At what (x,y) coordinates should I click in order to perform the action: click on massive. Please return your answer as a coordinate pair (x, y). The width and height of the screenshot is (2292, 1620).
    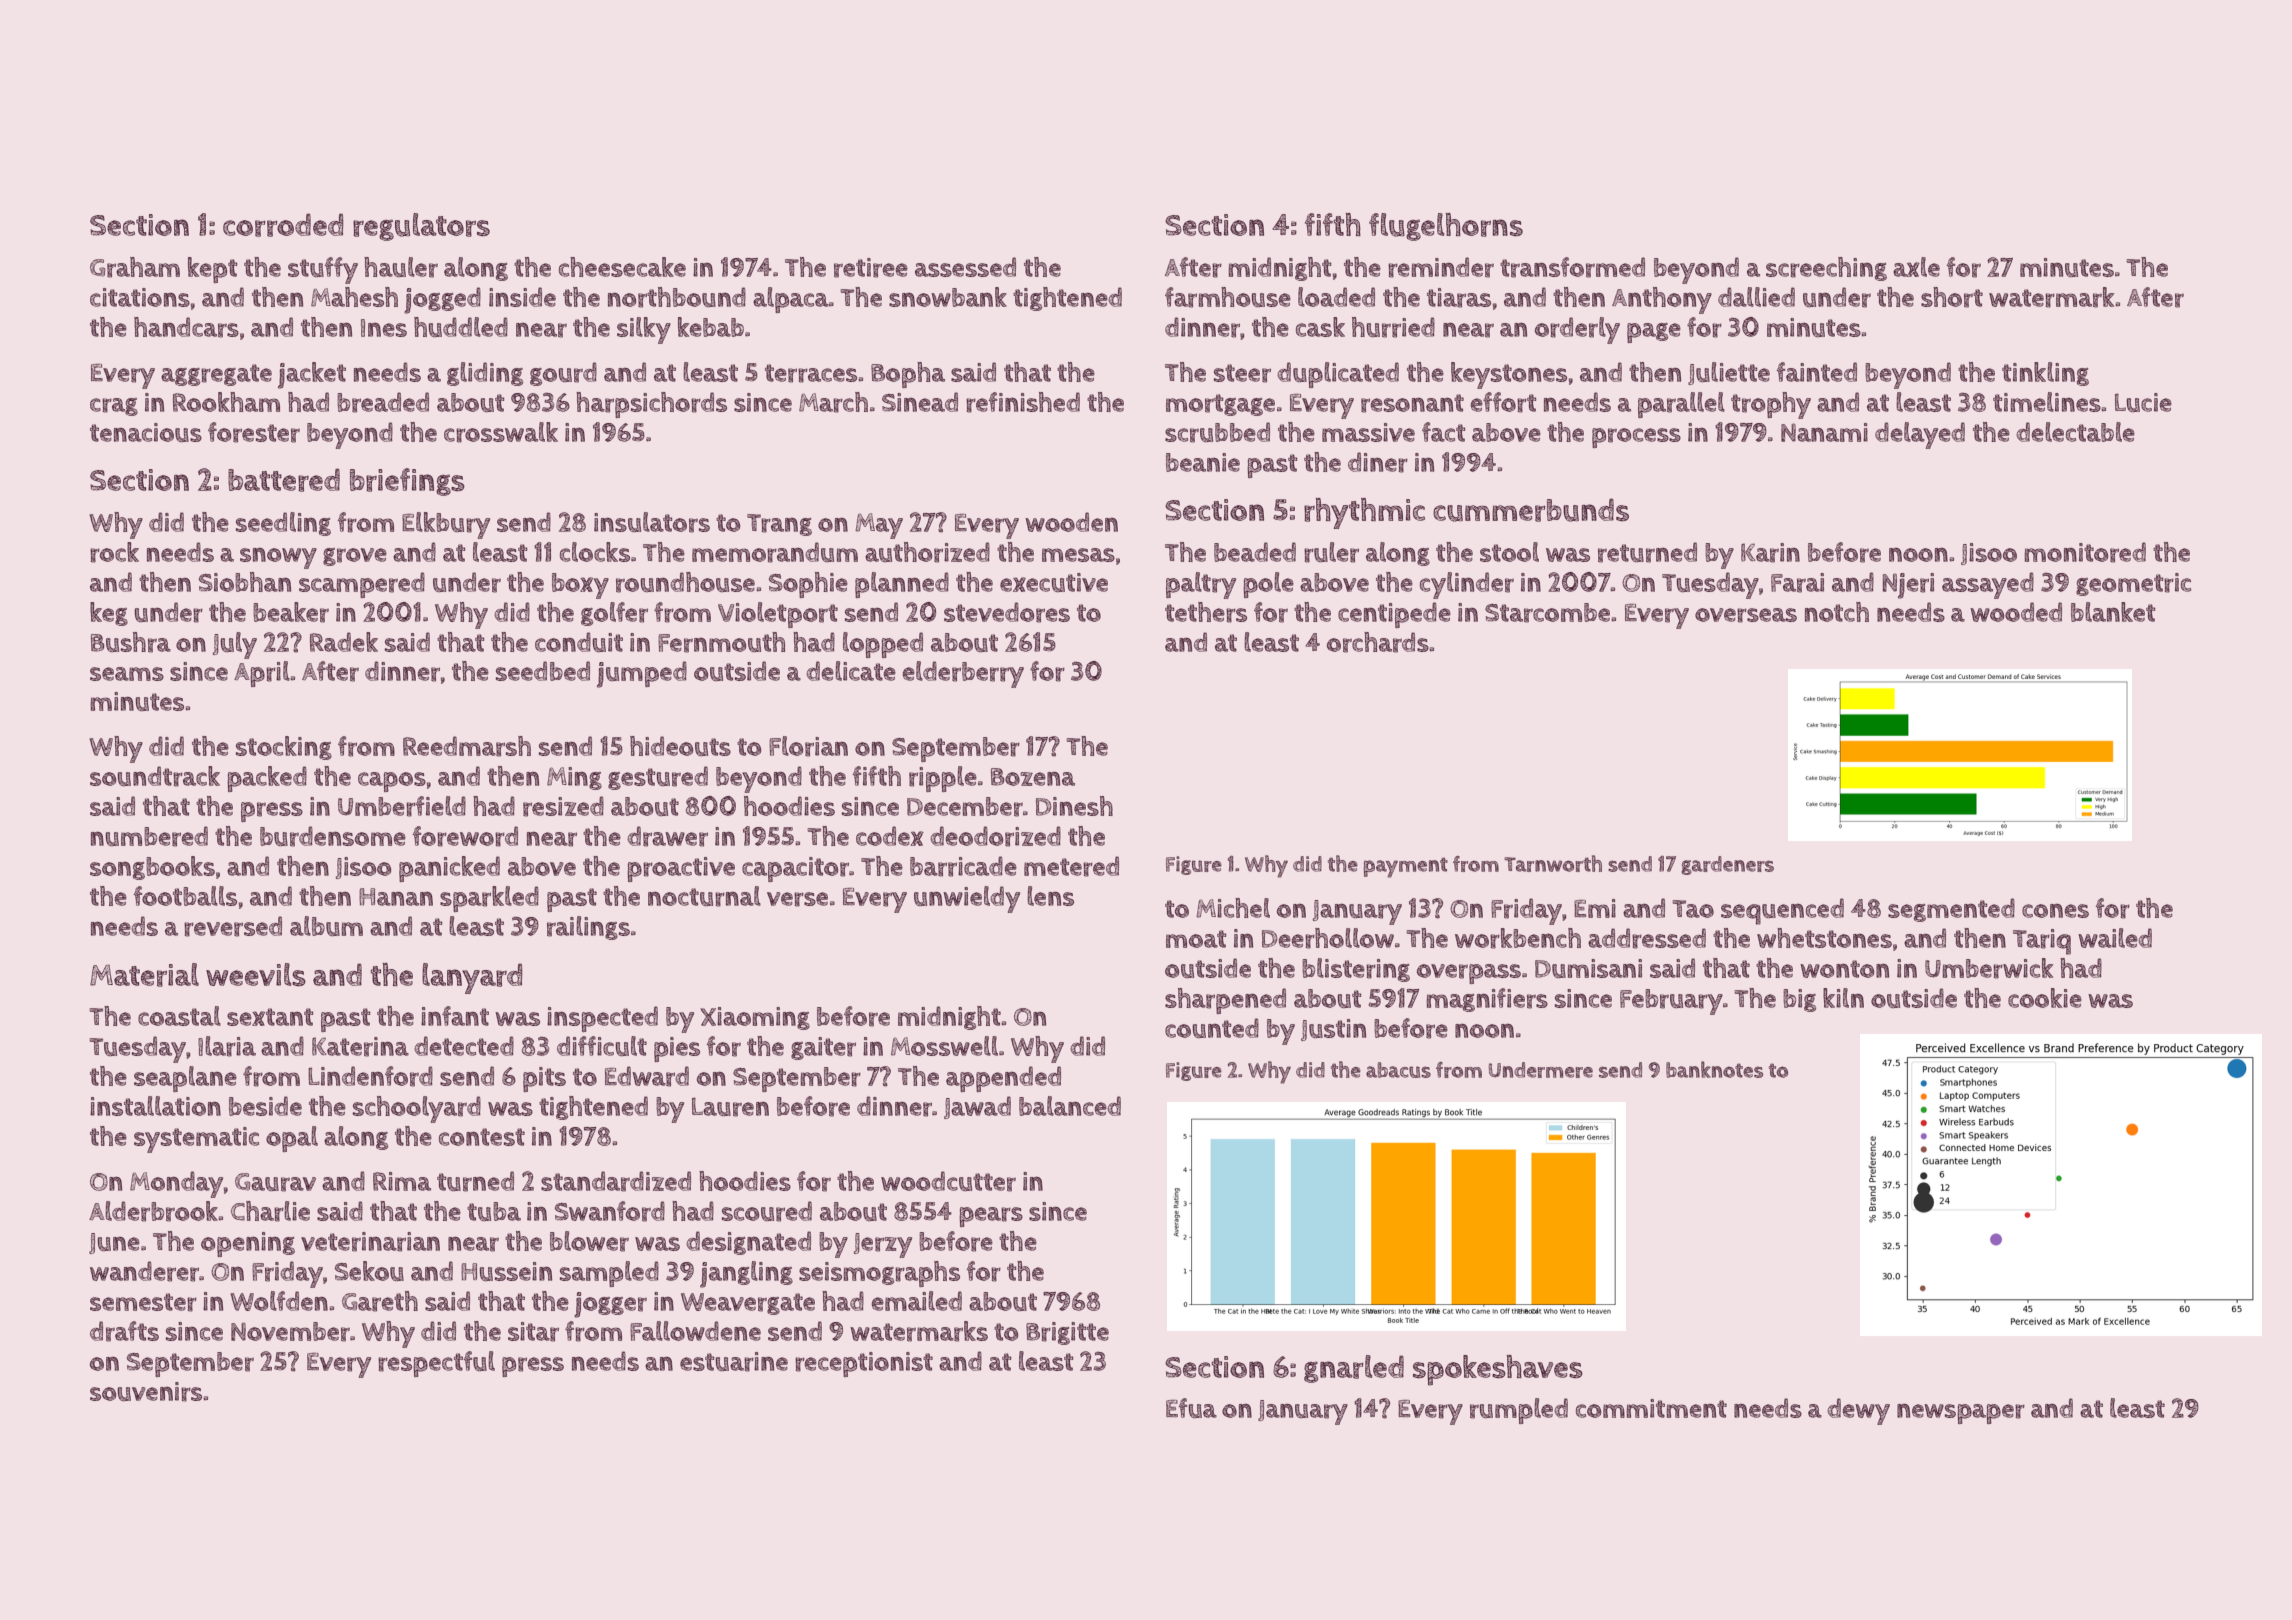
    Looking at the image, I should click on (1368, 432).
